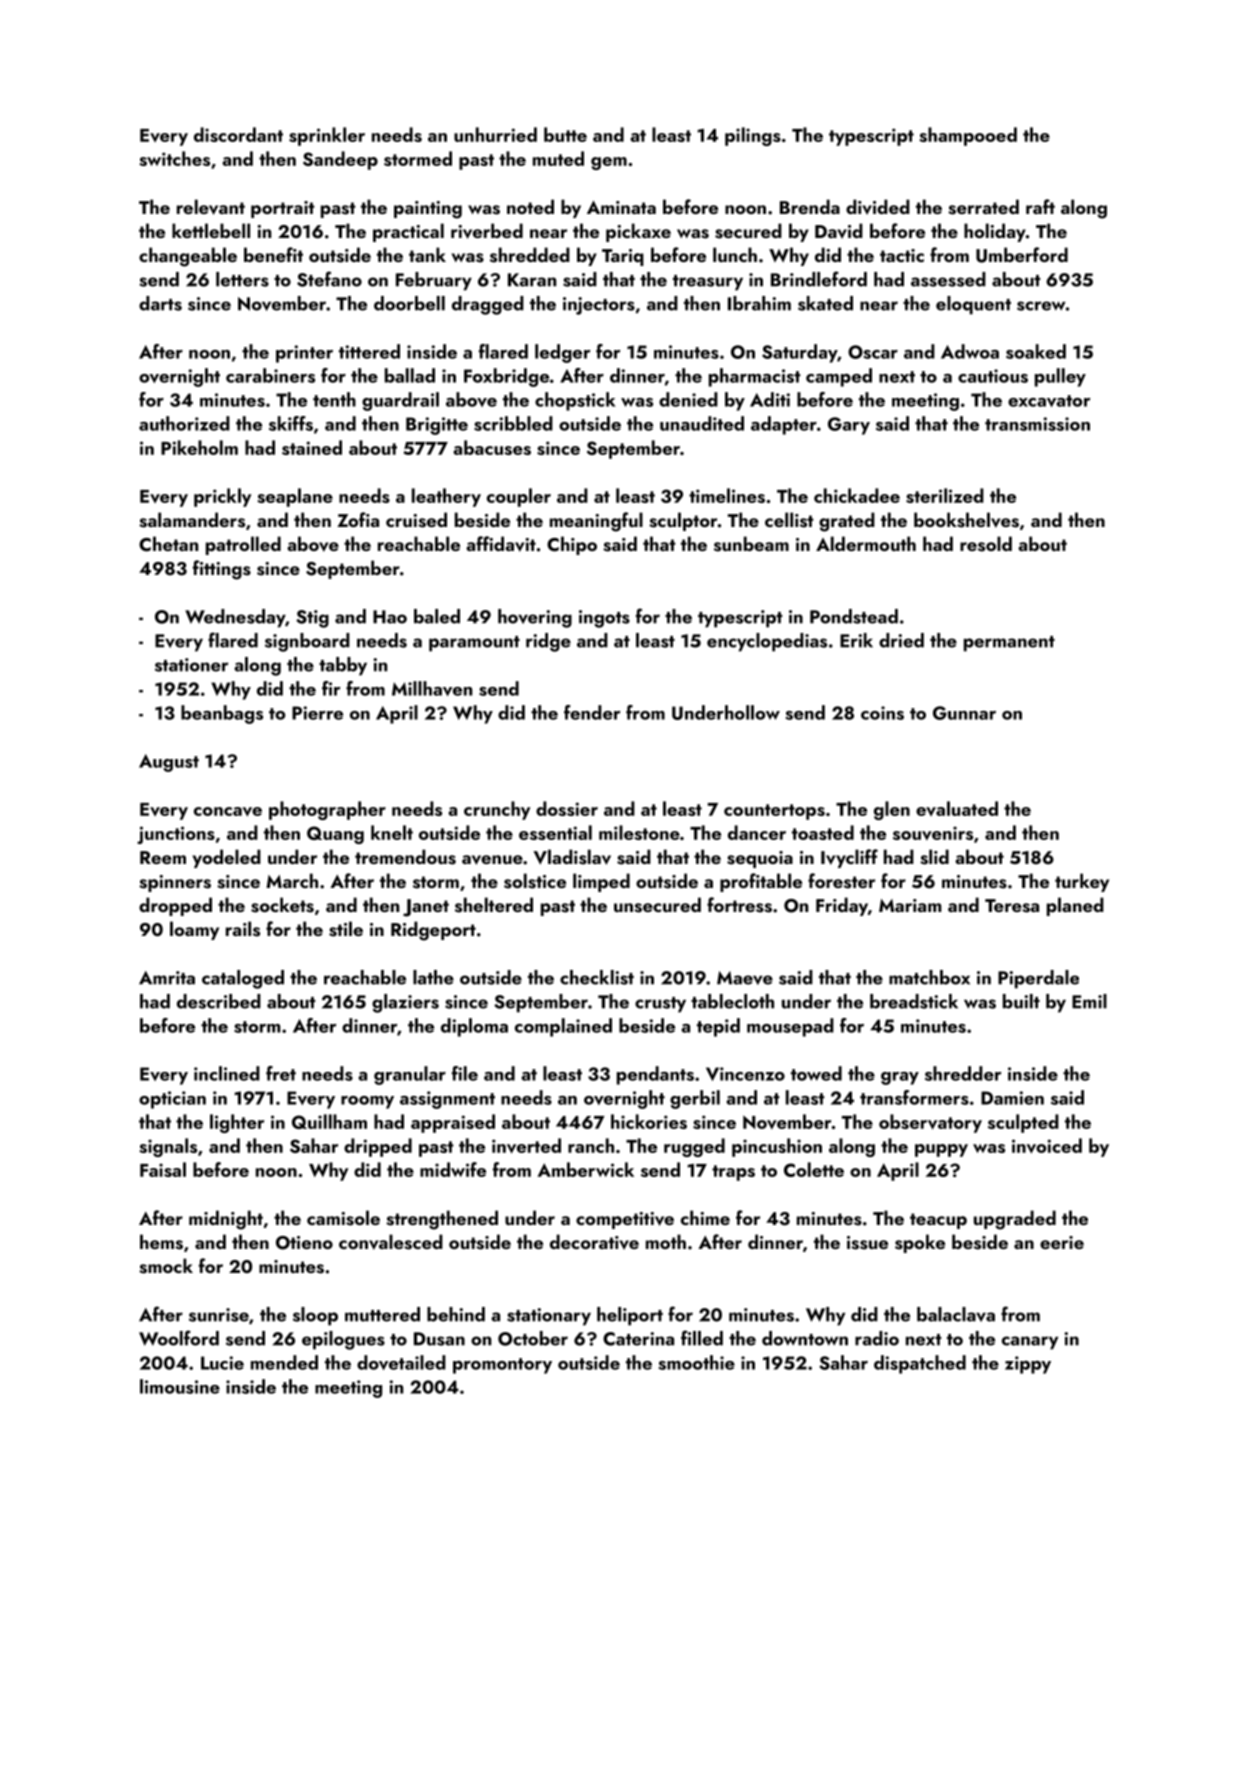 This screenshot has height=1768, width=1250. I want to click on solstice, so click(535, 881).
